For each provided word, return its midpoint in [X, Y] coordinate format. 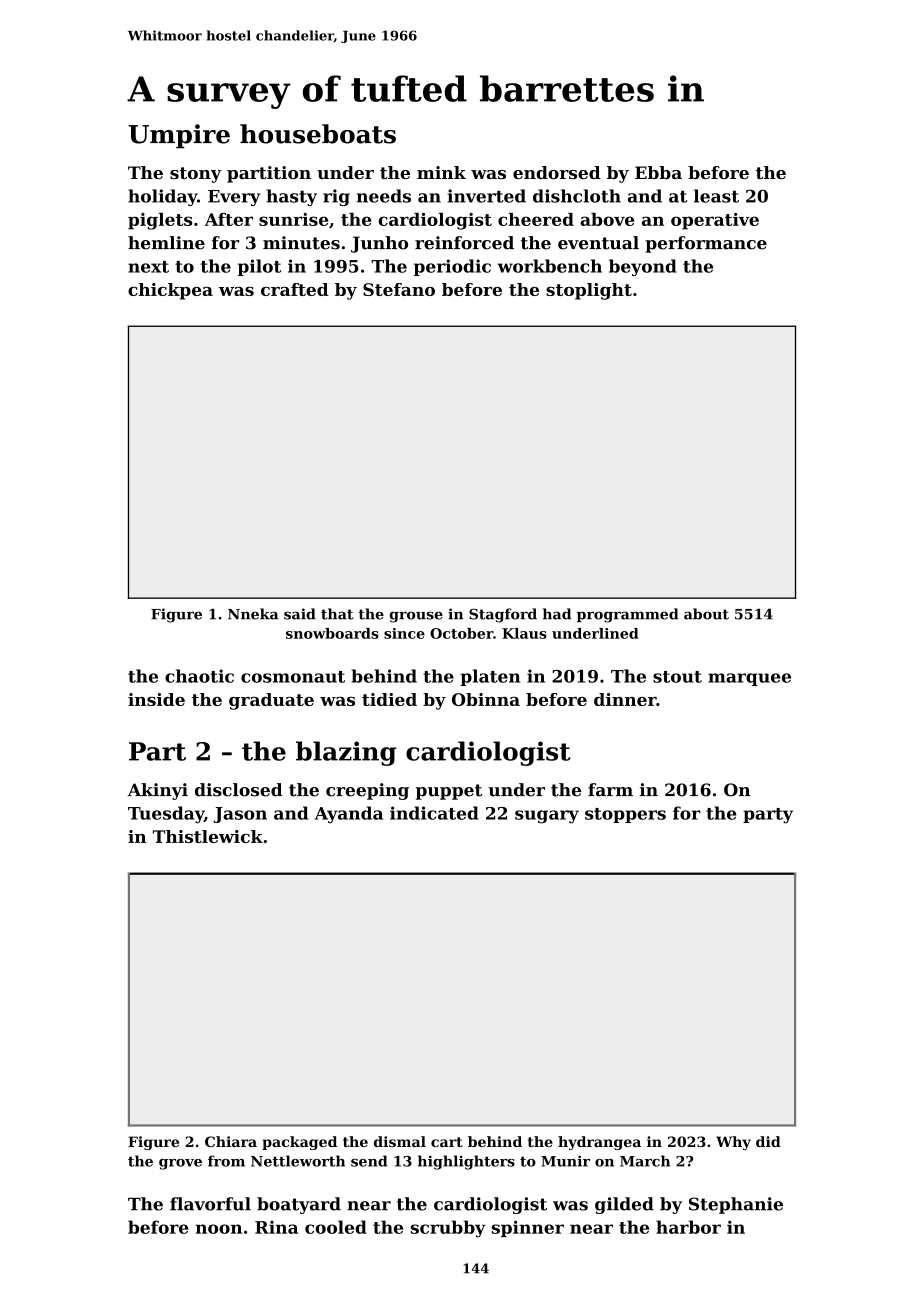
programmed [628, 615]
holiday [162, 197]
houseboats [318, 134]
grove [180, 1164]
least [716, 196]
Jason [240, 815]
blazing [346, 753]
